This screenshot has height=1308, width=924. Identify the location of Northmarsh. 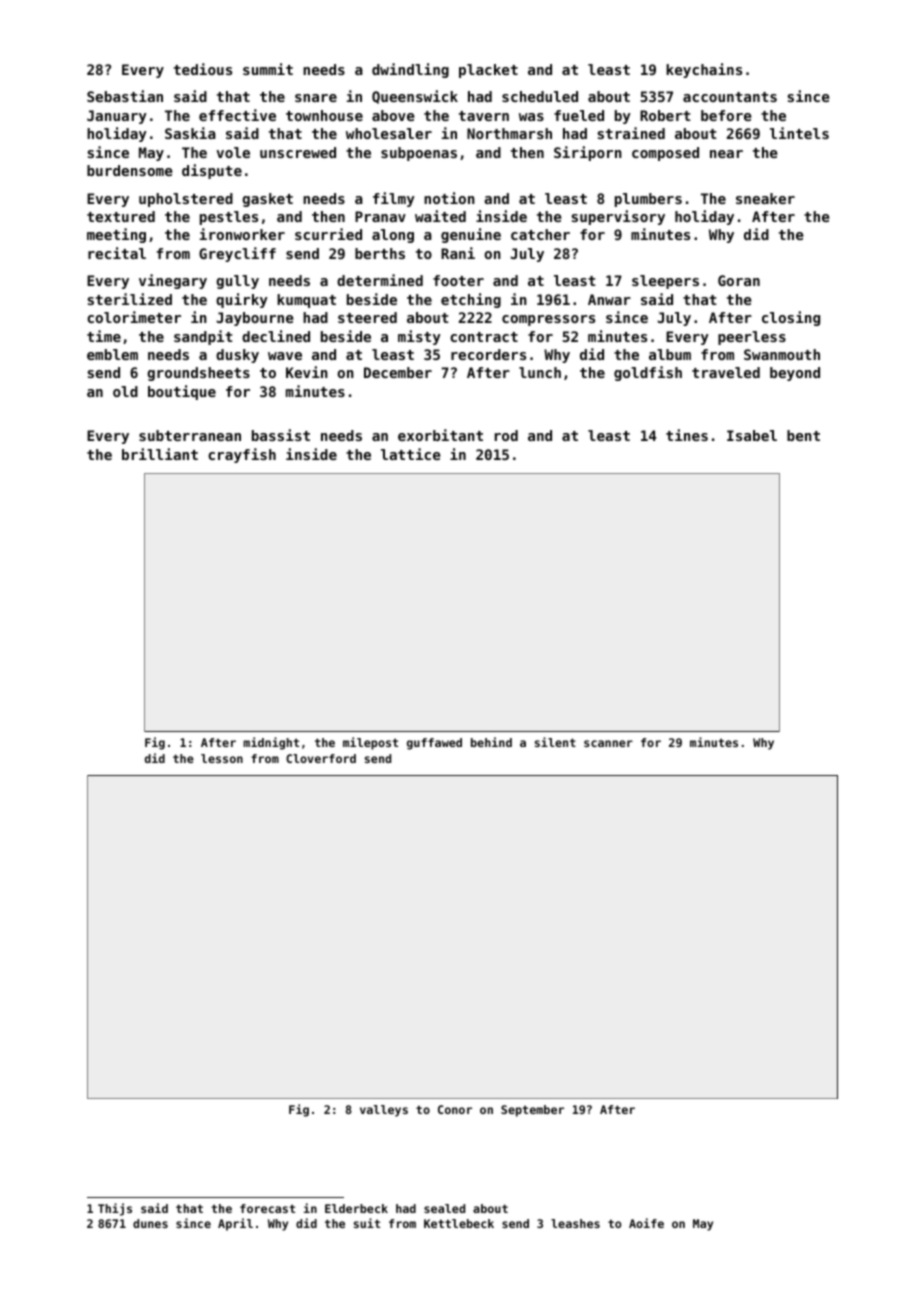
(509, 133).
